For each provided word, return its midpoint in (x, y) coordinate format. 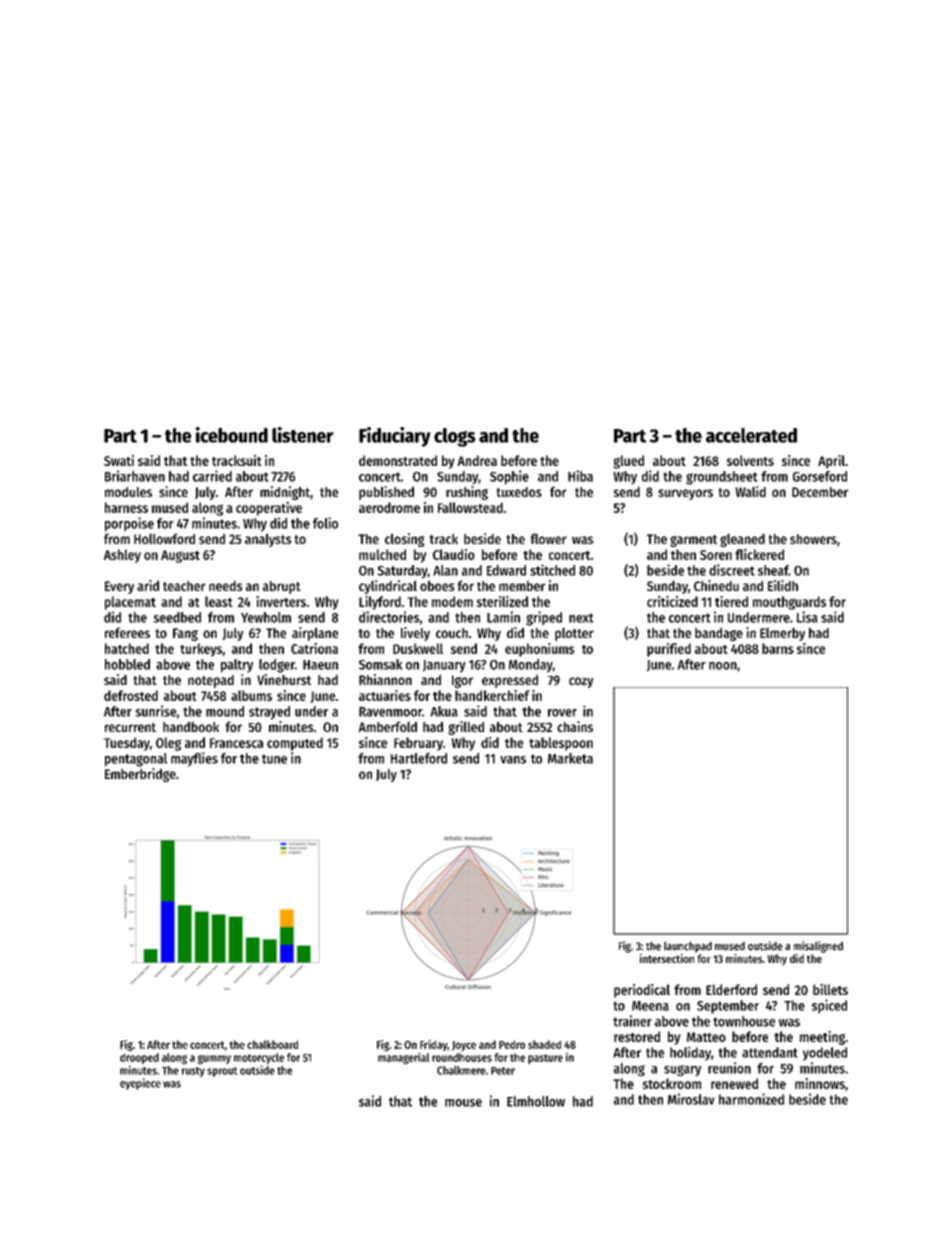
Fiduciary (395, 437)
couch (452, 633)
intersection (667, 958)
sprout (222, 1072)
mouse (463, 1103)
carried (212, 476)
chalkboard (272, 1044)
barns (778, 648)
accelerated (751, 435)
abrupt (282, 587)
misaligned (818, 947)
